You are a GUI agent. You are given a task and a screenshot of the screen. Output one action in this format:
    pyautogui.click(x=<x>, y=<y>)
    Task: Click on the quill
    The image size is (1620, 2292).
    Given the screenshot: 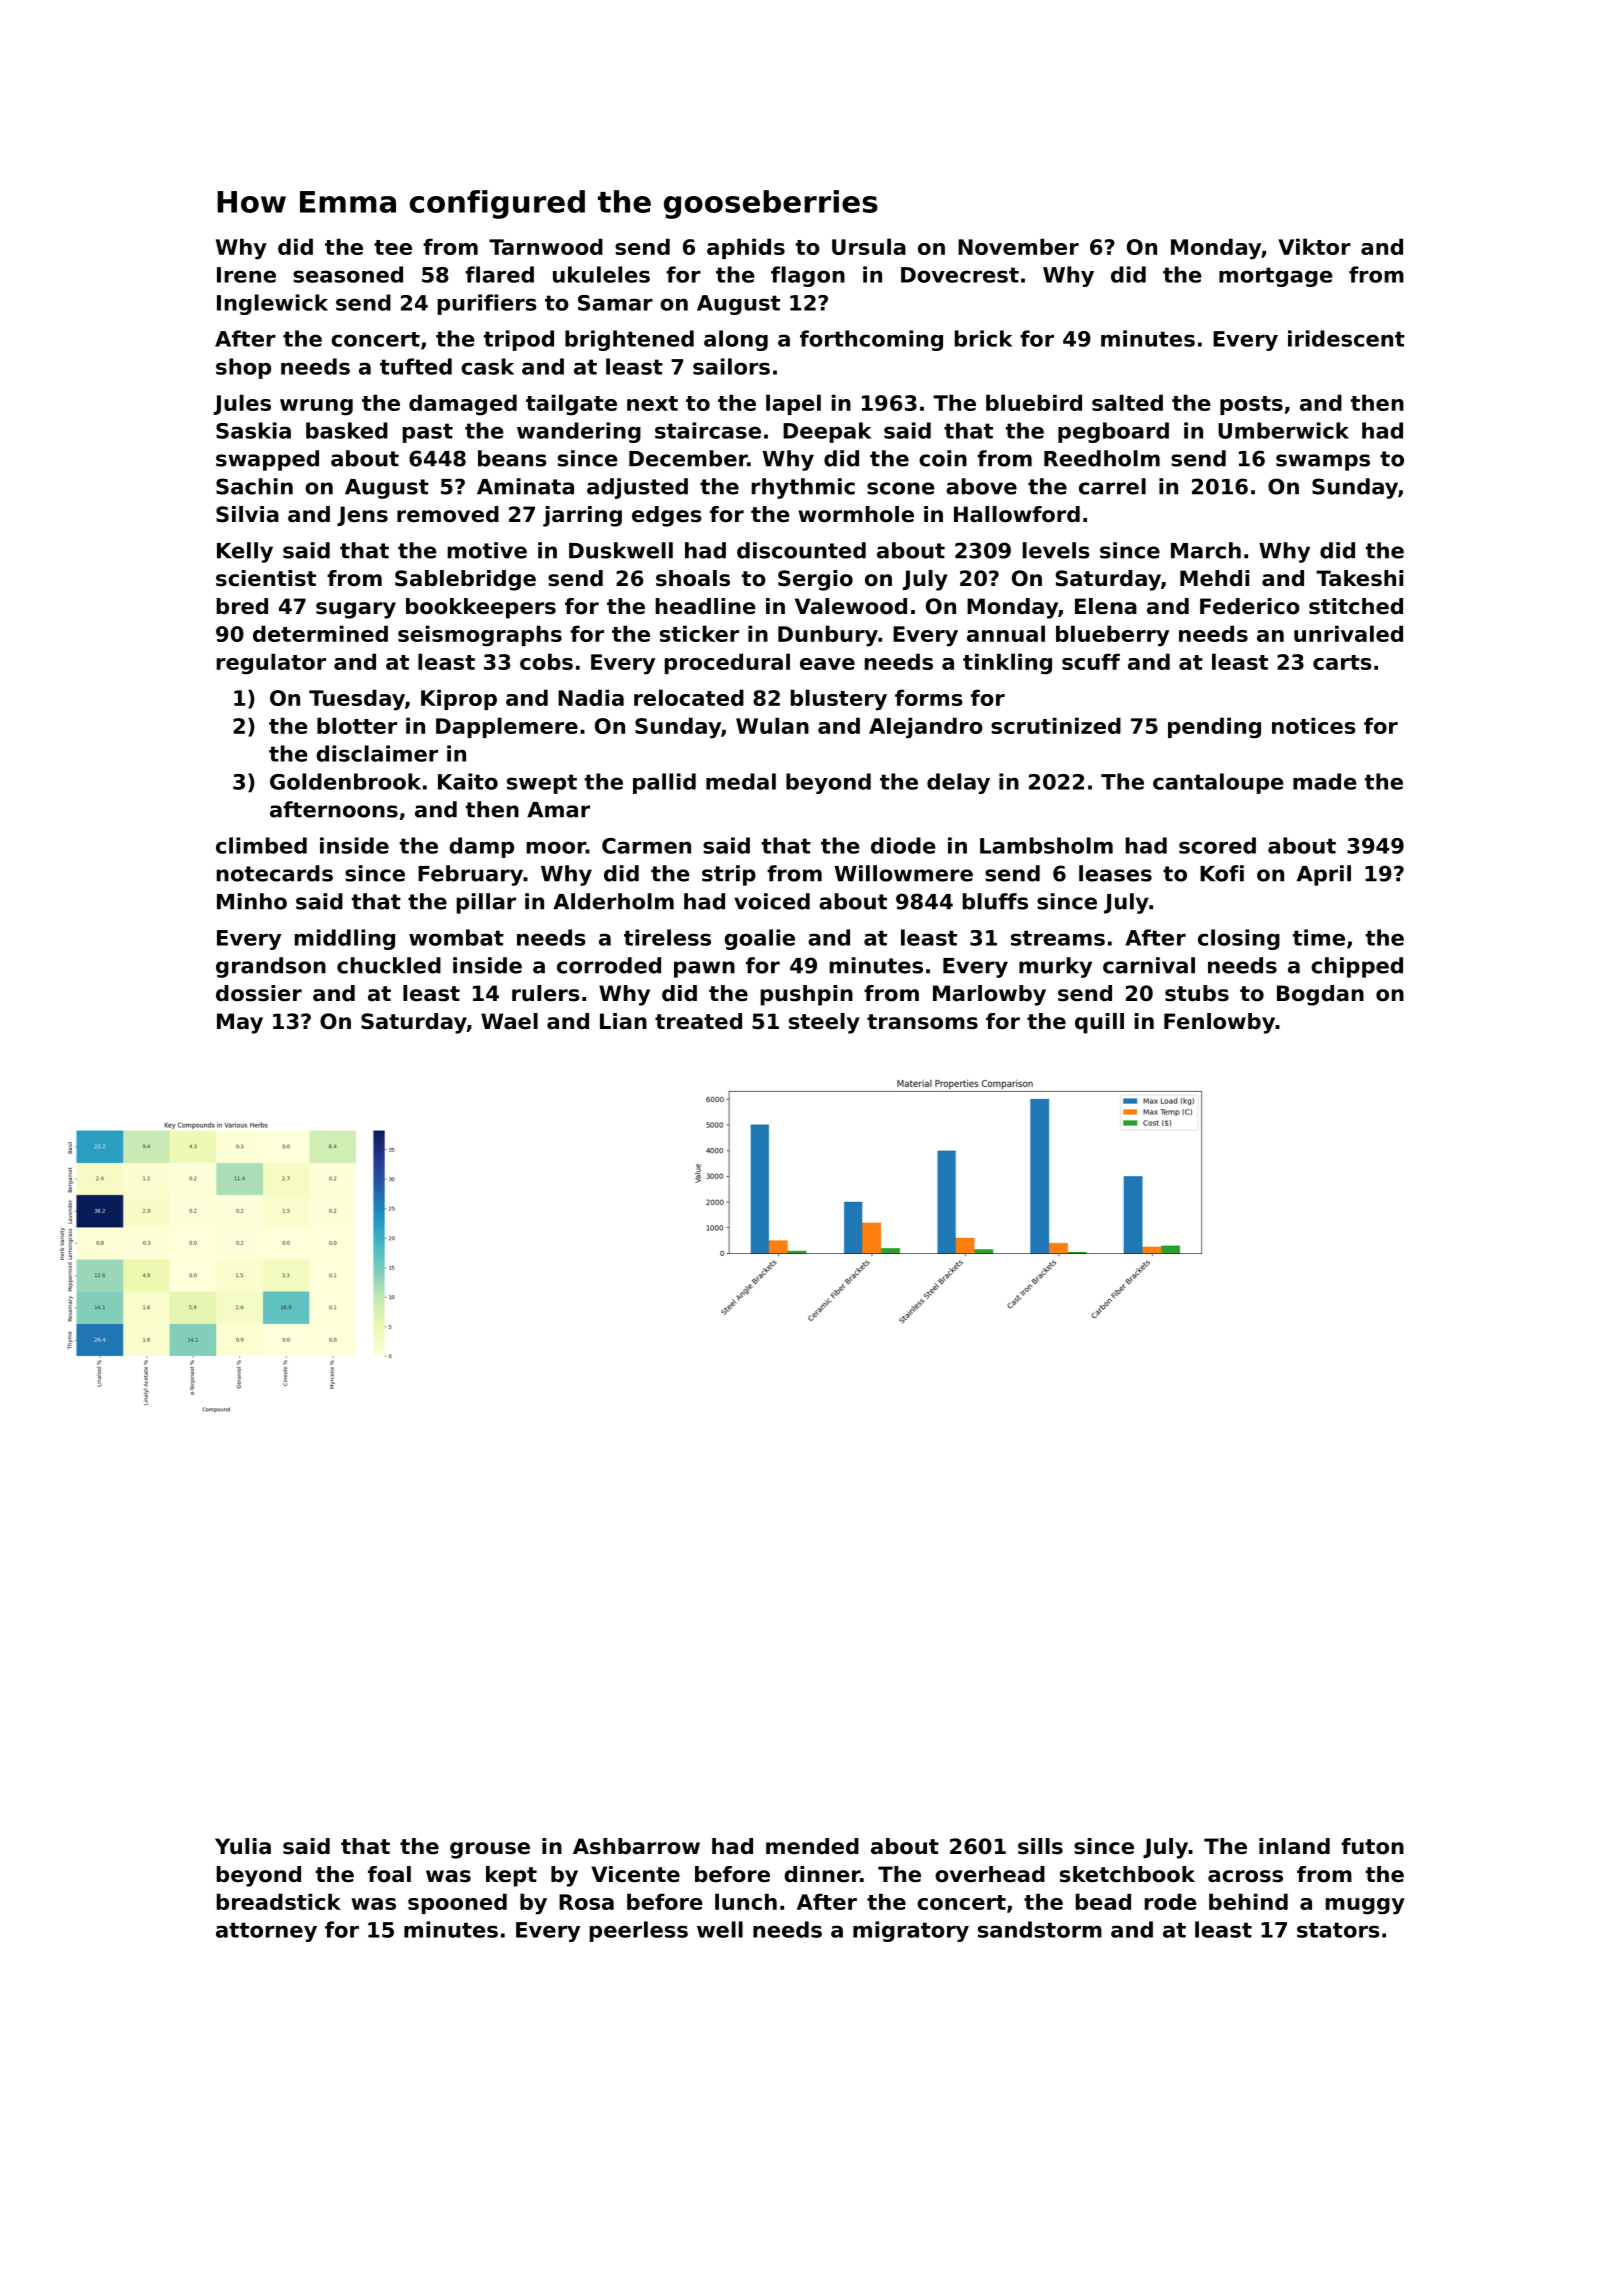 What is the action you would take?
    pyautogui.click(x=1099, y=1023)
